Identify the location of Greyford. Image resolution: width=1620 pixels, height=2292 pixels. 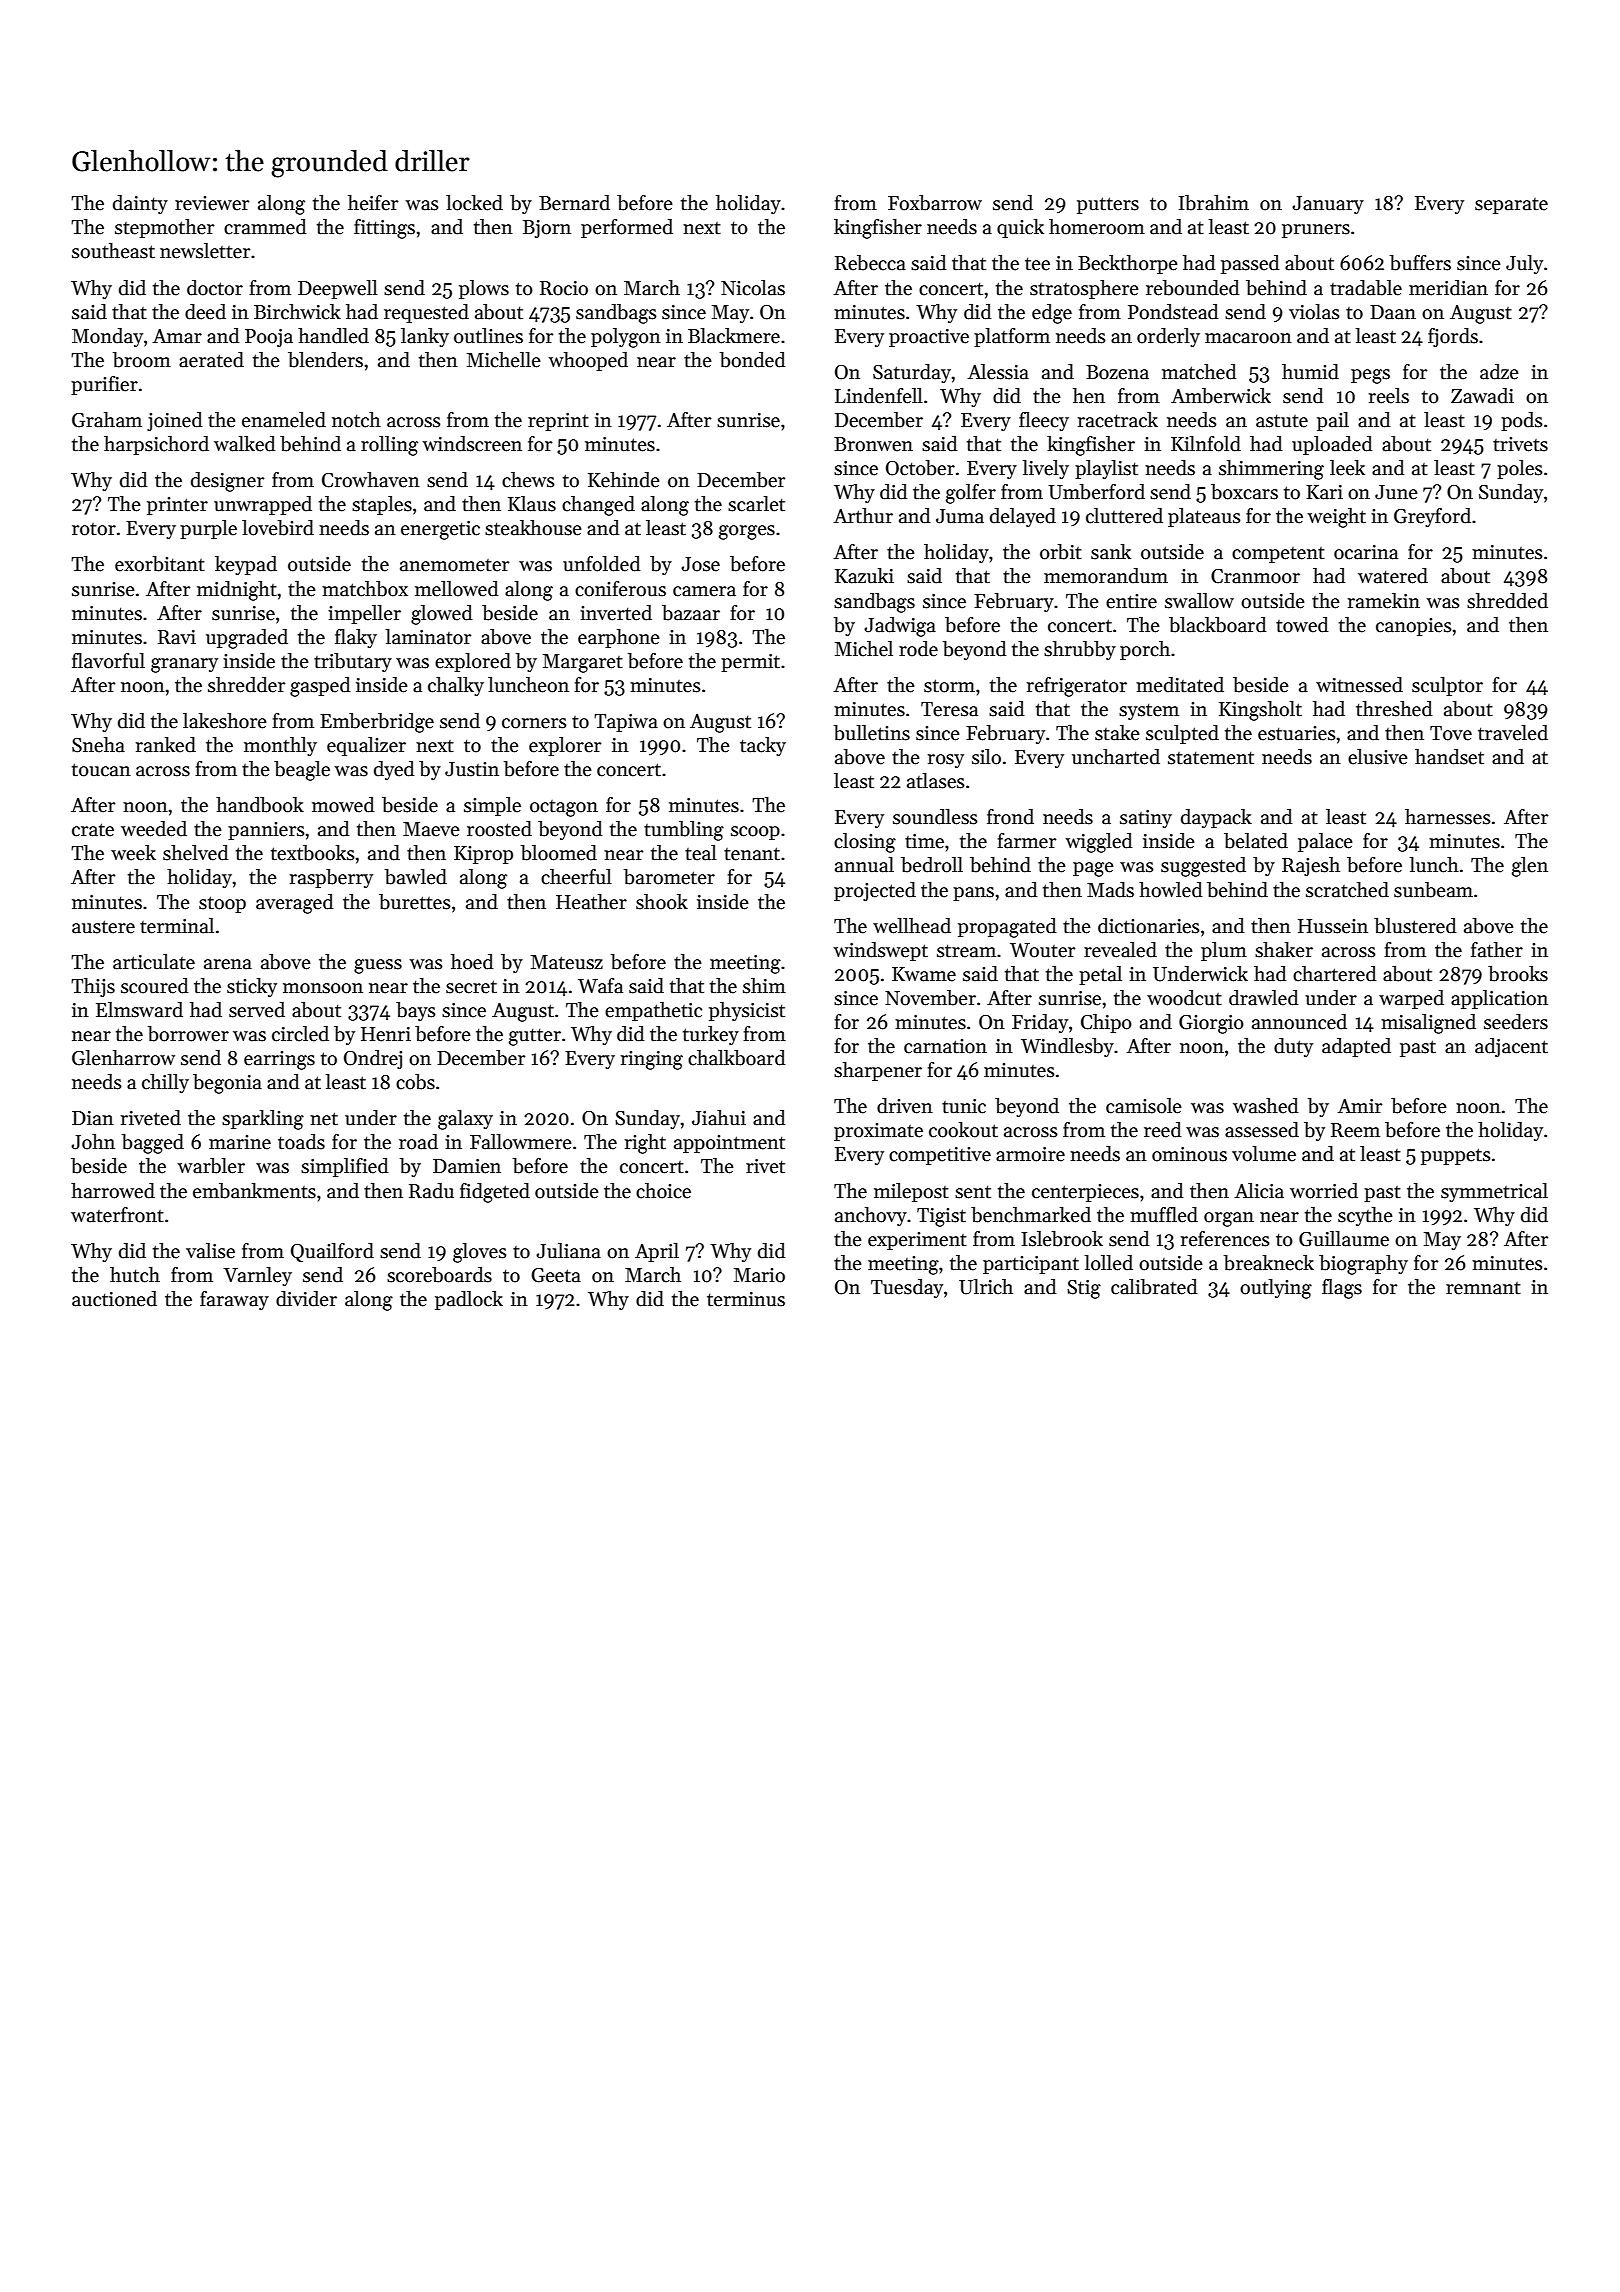
(1432, 517).
